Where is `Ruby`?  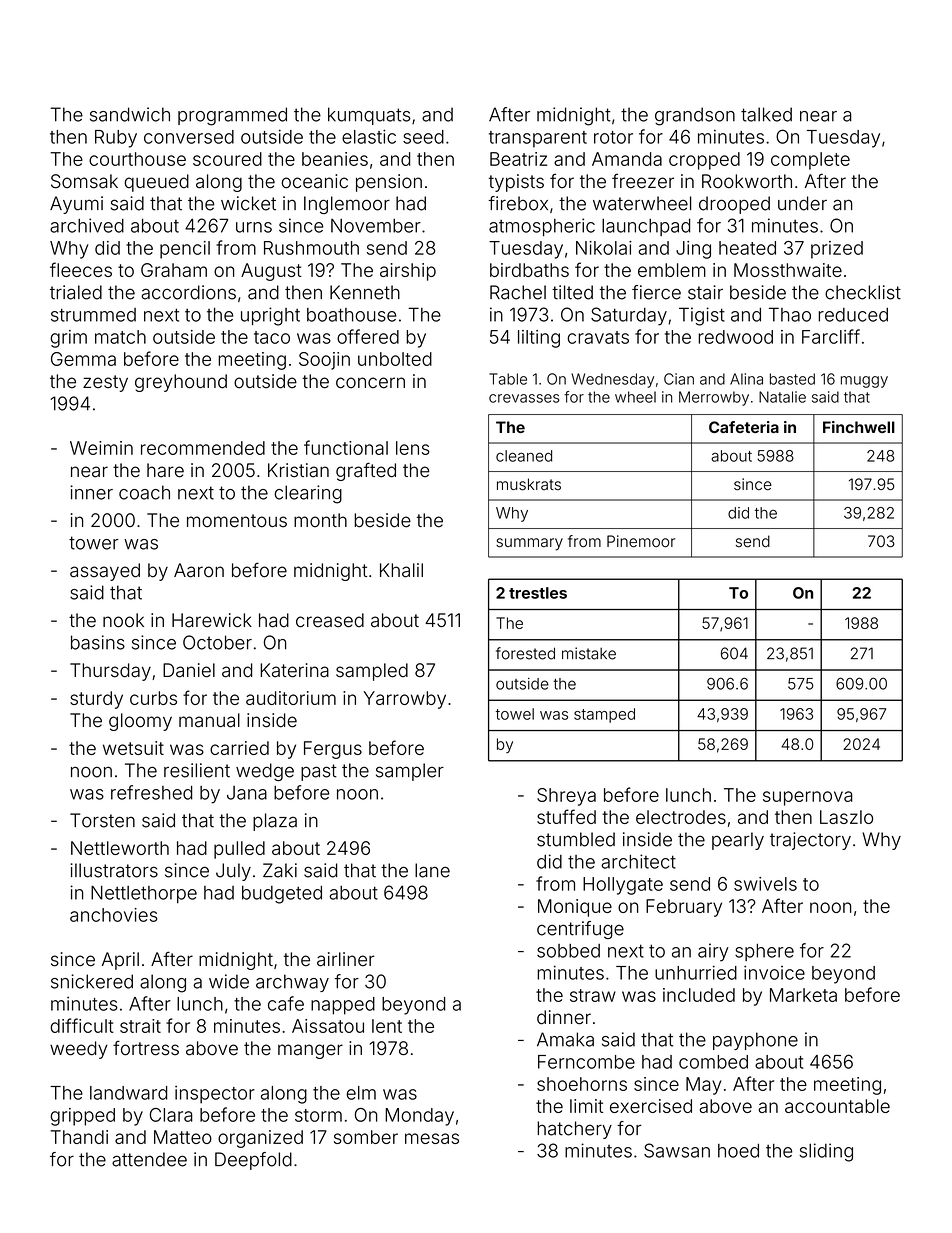 Ruby is located at coordinates (116, 139).
